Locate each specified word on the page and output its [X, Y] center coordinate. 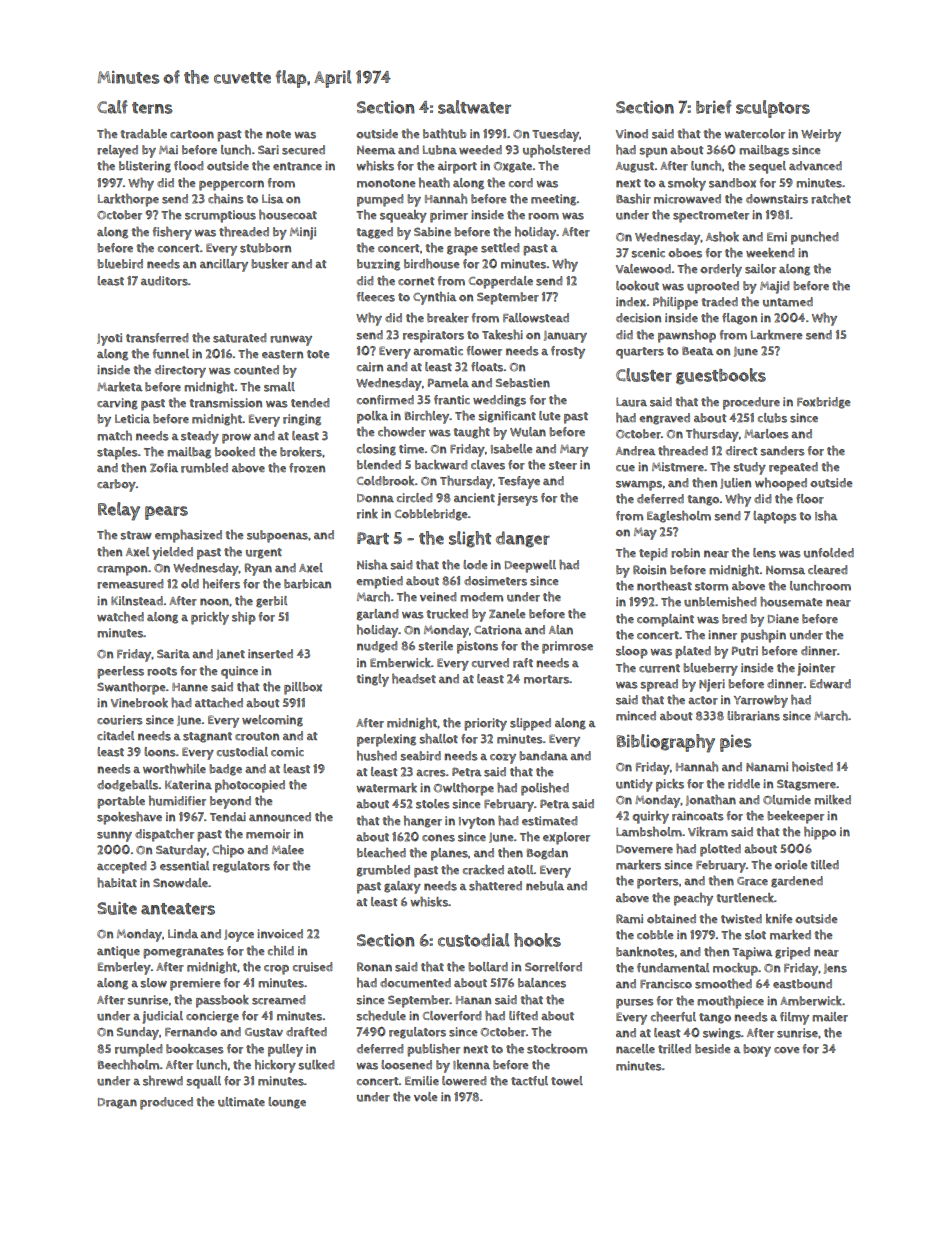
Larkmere [777, 335]
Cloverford [452, 1016]
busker [270, 264]
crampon [122, 570]
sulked [316, 1065]
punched [814, 238]
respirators [433, 336]
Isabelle [512, 449]
